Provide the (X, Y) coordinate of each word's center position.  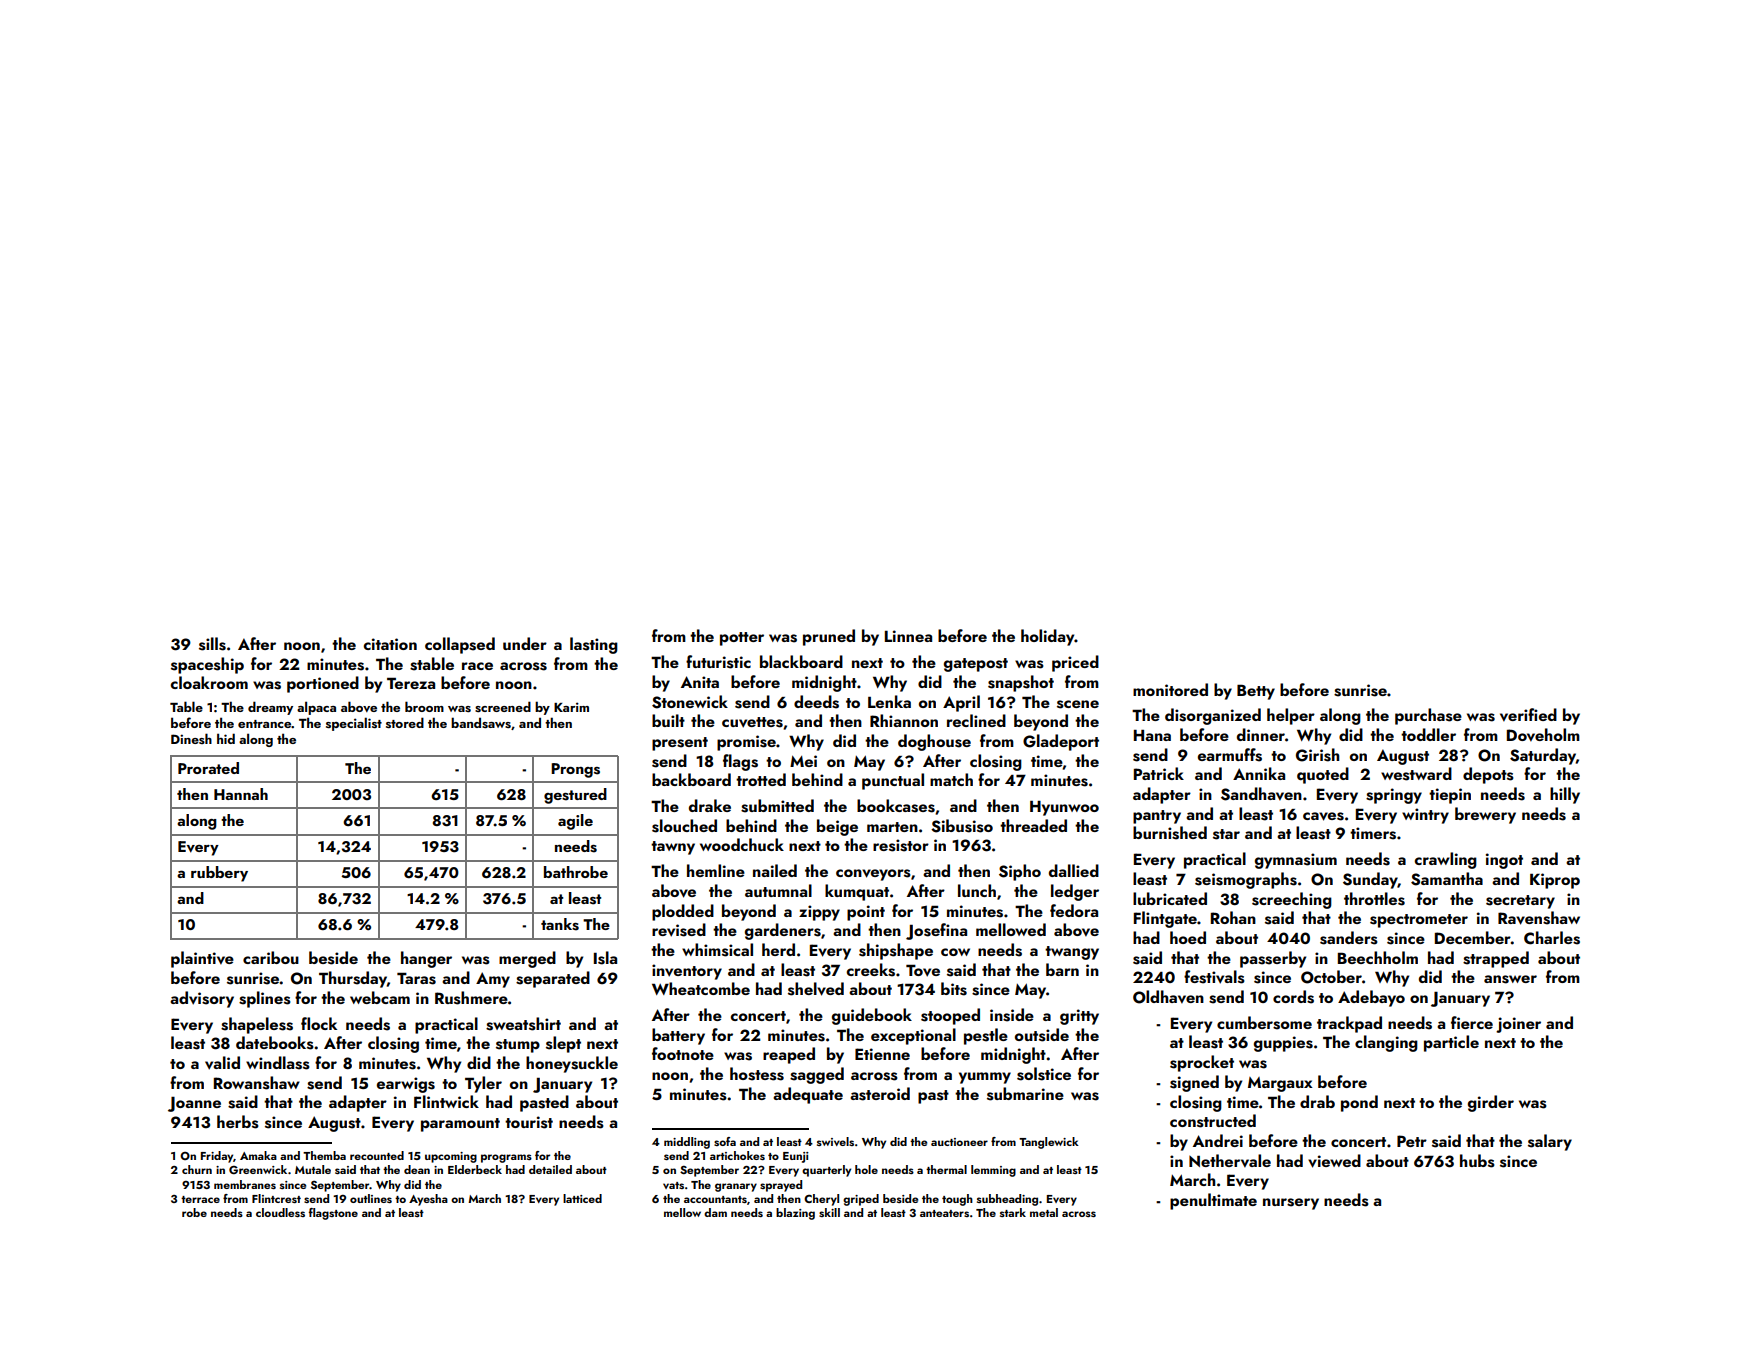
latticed (582, 1198)
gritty (1079, 1017)
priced (1075, 663)
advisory (202, 999)
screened (503, 706)
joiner (1518, 1025)
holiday (1048, 637)
